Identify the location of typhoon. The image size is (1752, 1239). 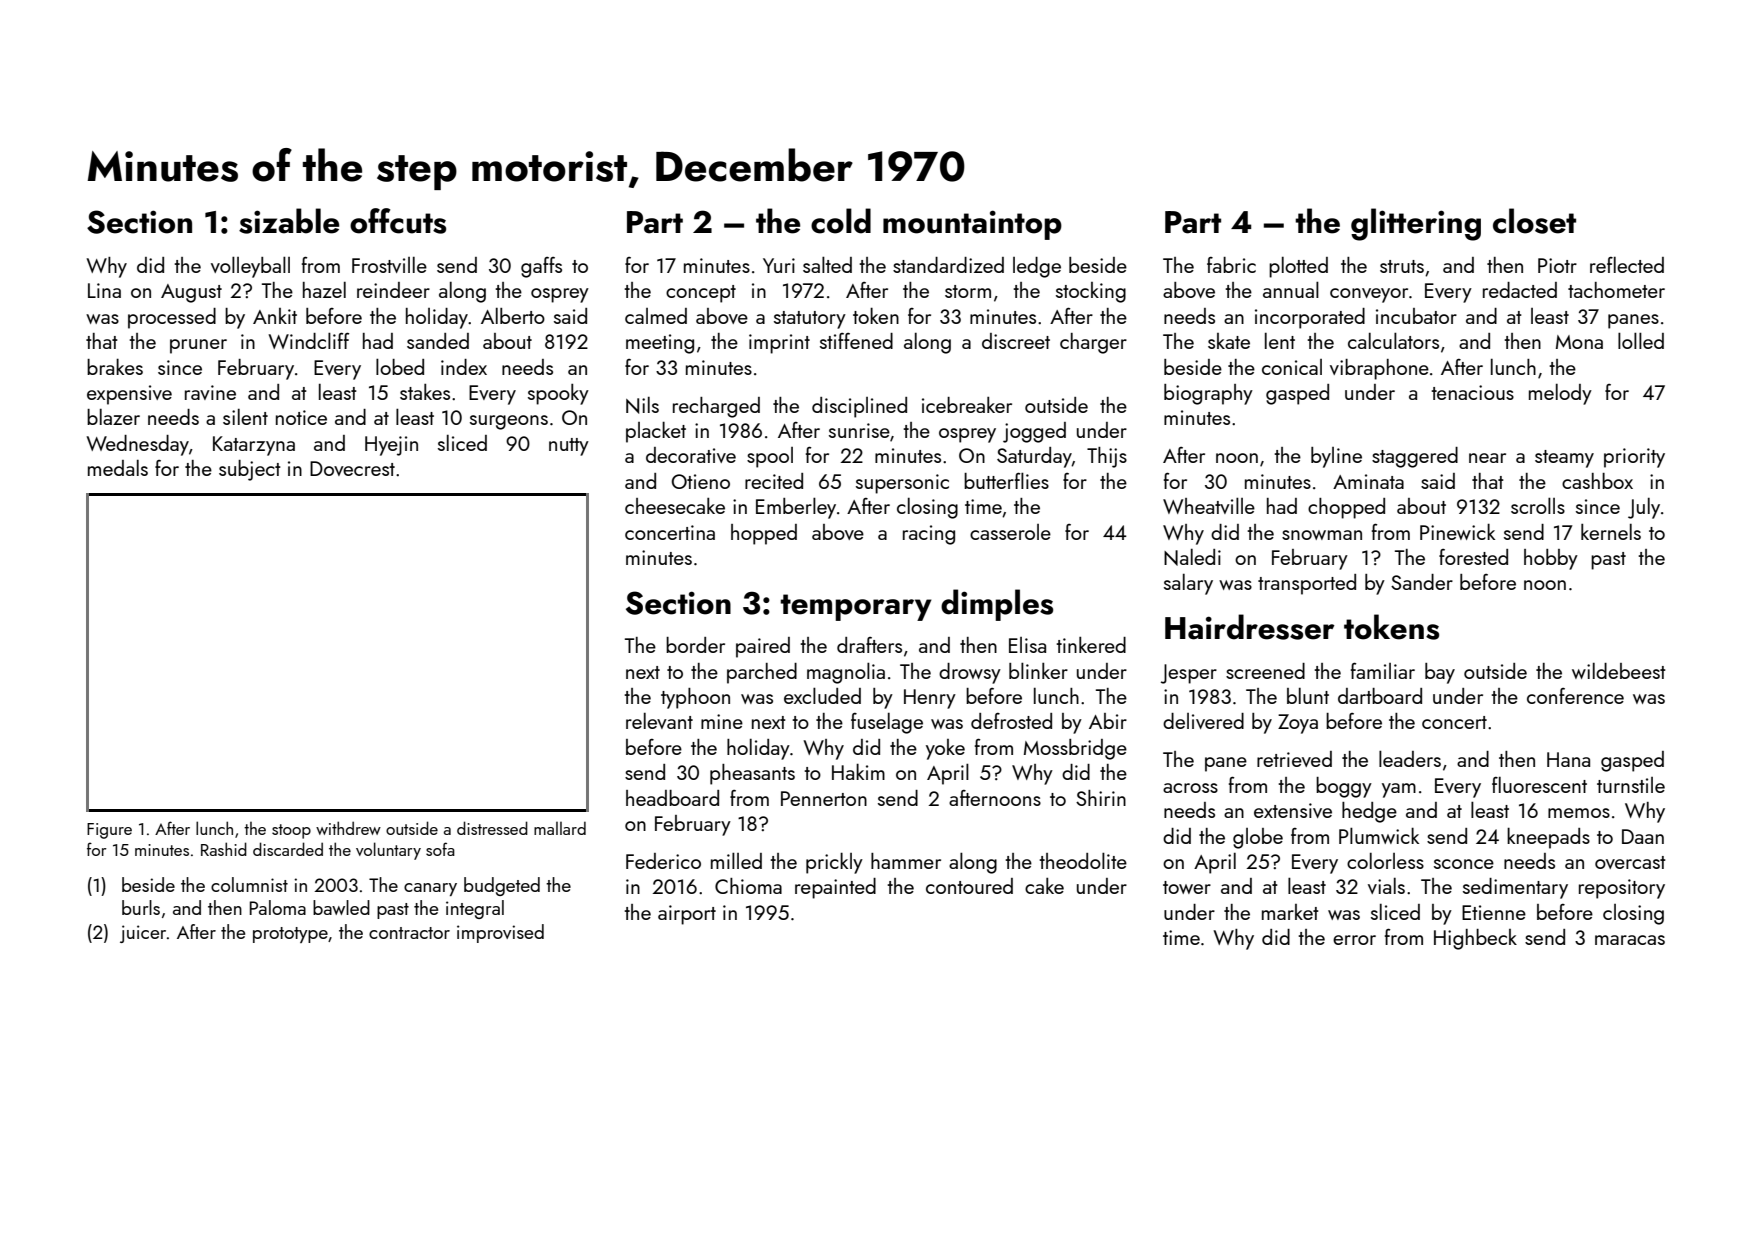
(695, 698).
